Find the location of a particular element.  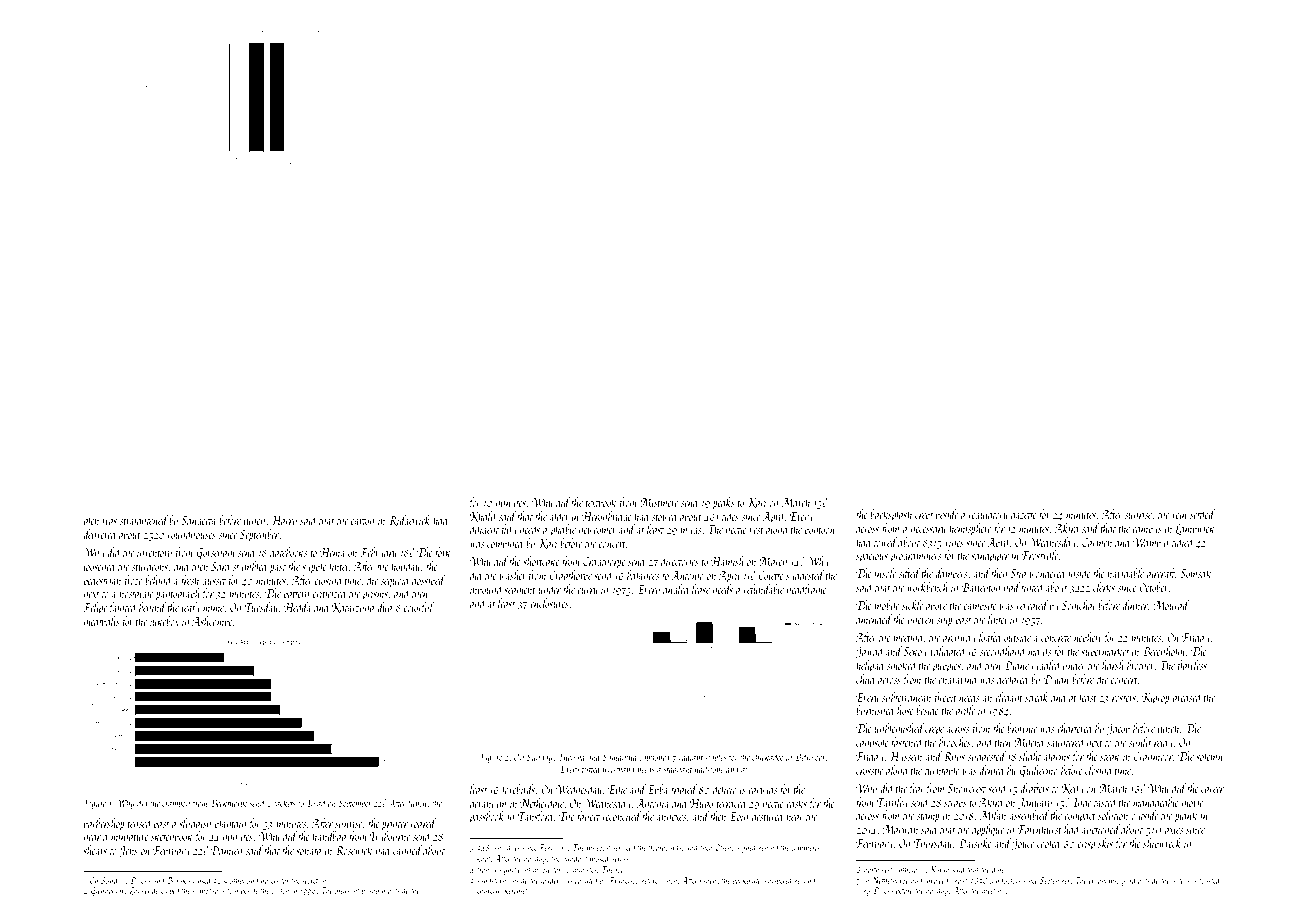

child is located at coordinates (866, 679).
